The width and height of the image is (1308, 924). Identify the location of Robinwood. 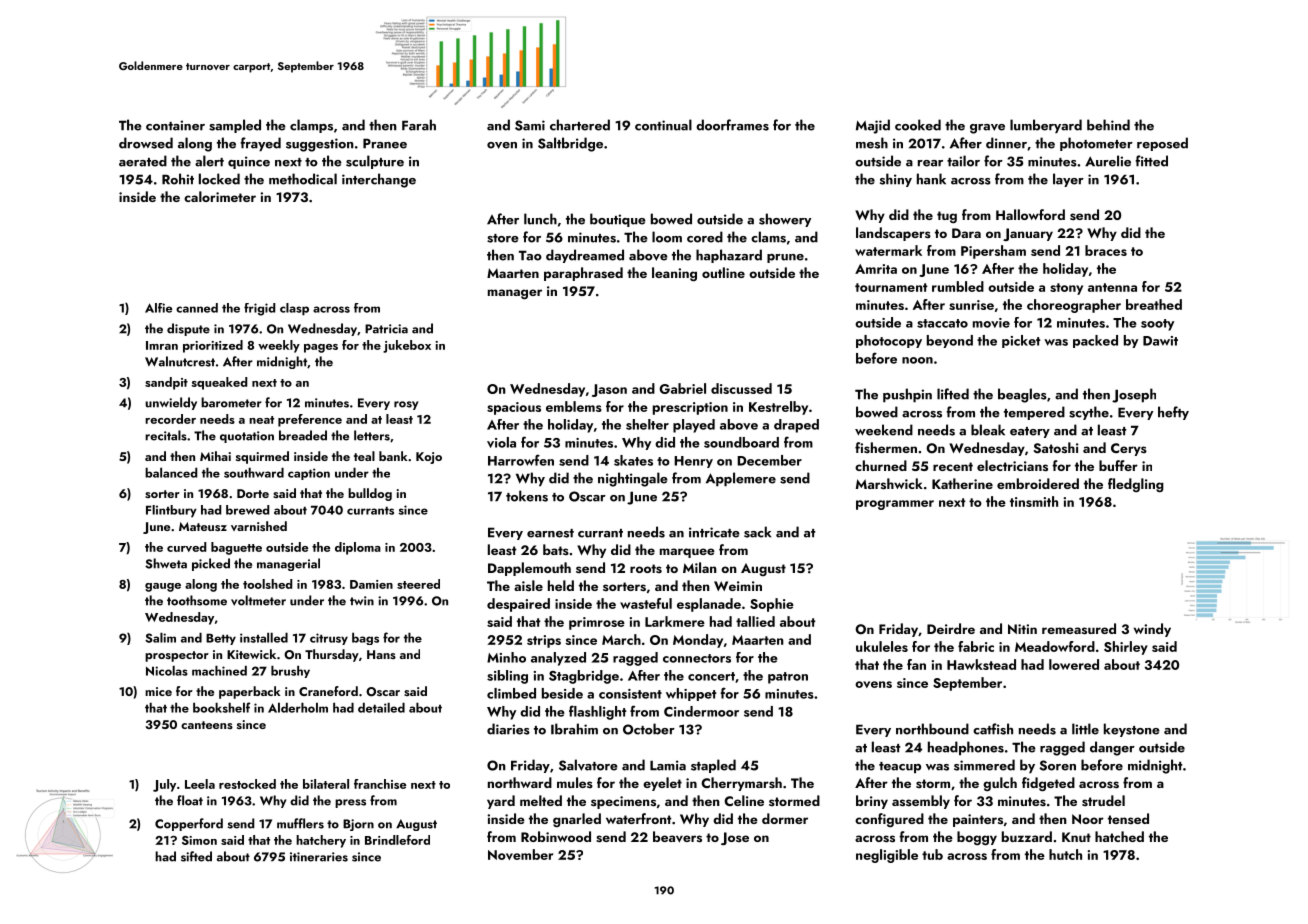
(556, 836).
